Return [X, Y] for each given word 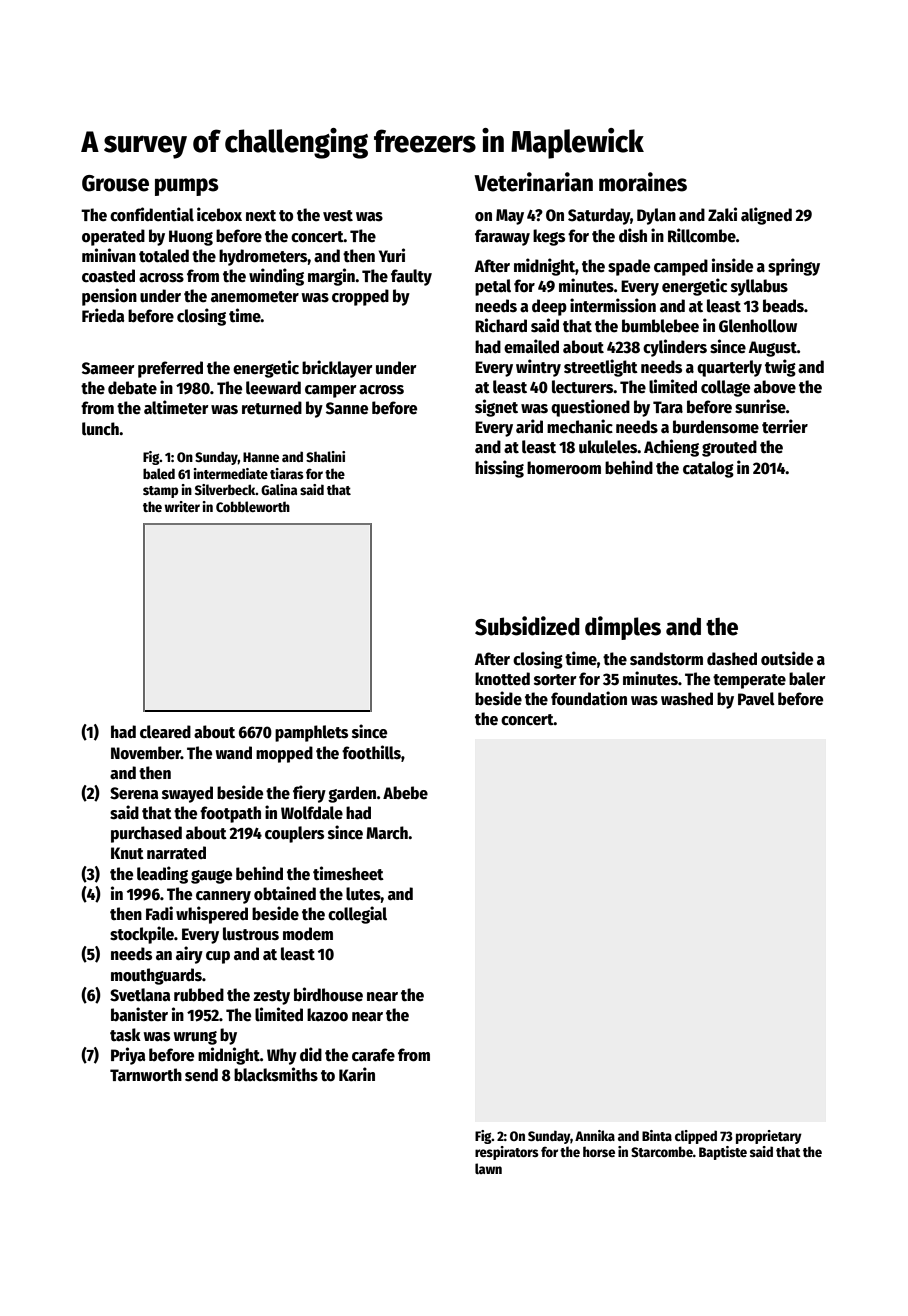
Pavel [756, 699]
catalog [708, 469]
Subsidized [527, 626]
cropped [360, 297]
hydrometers [263, 257]
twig [780, 368]
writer [182, 506]
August [773, 349]
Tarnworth [146, 1075]
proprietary [769, 1137]
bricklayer [337, 369]
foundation [589, 698]
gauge [211, 877]
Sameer [108, 368]
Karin [357, 1074]
